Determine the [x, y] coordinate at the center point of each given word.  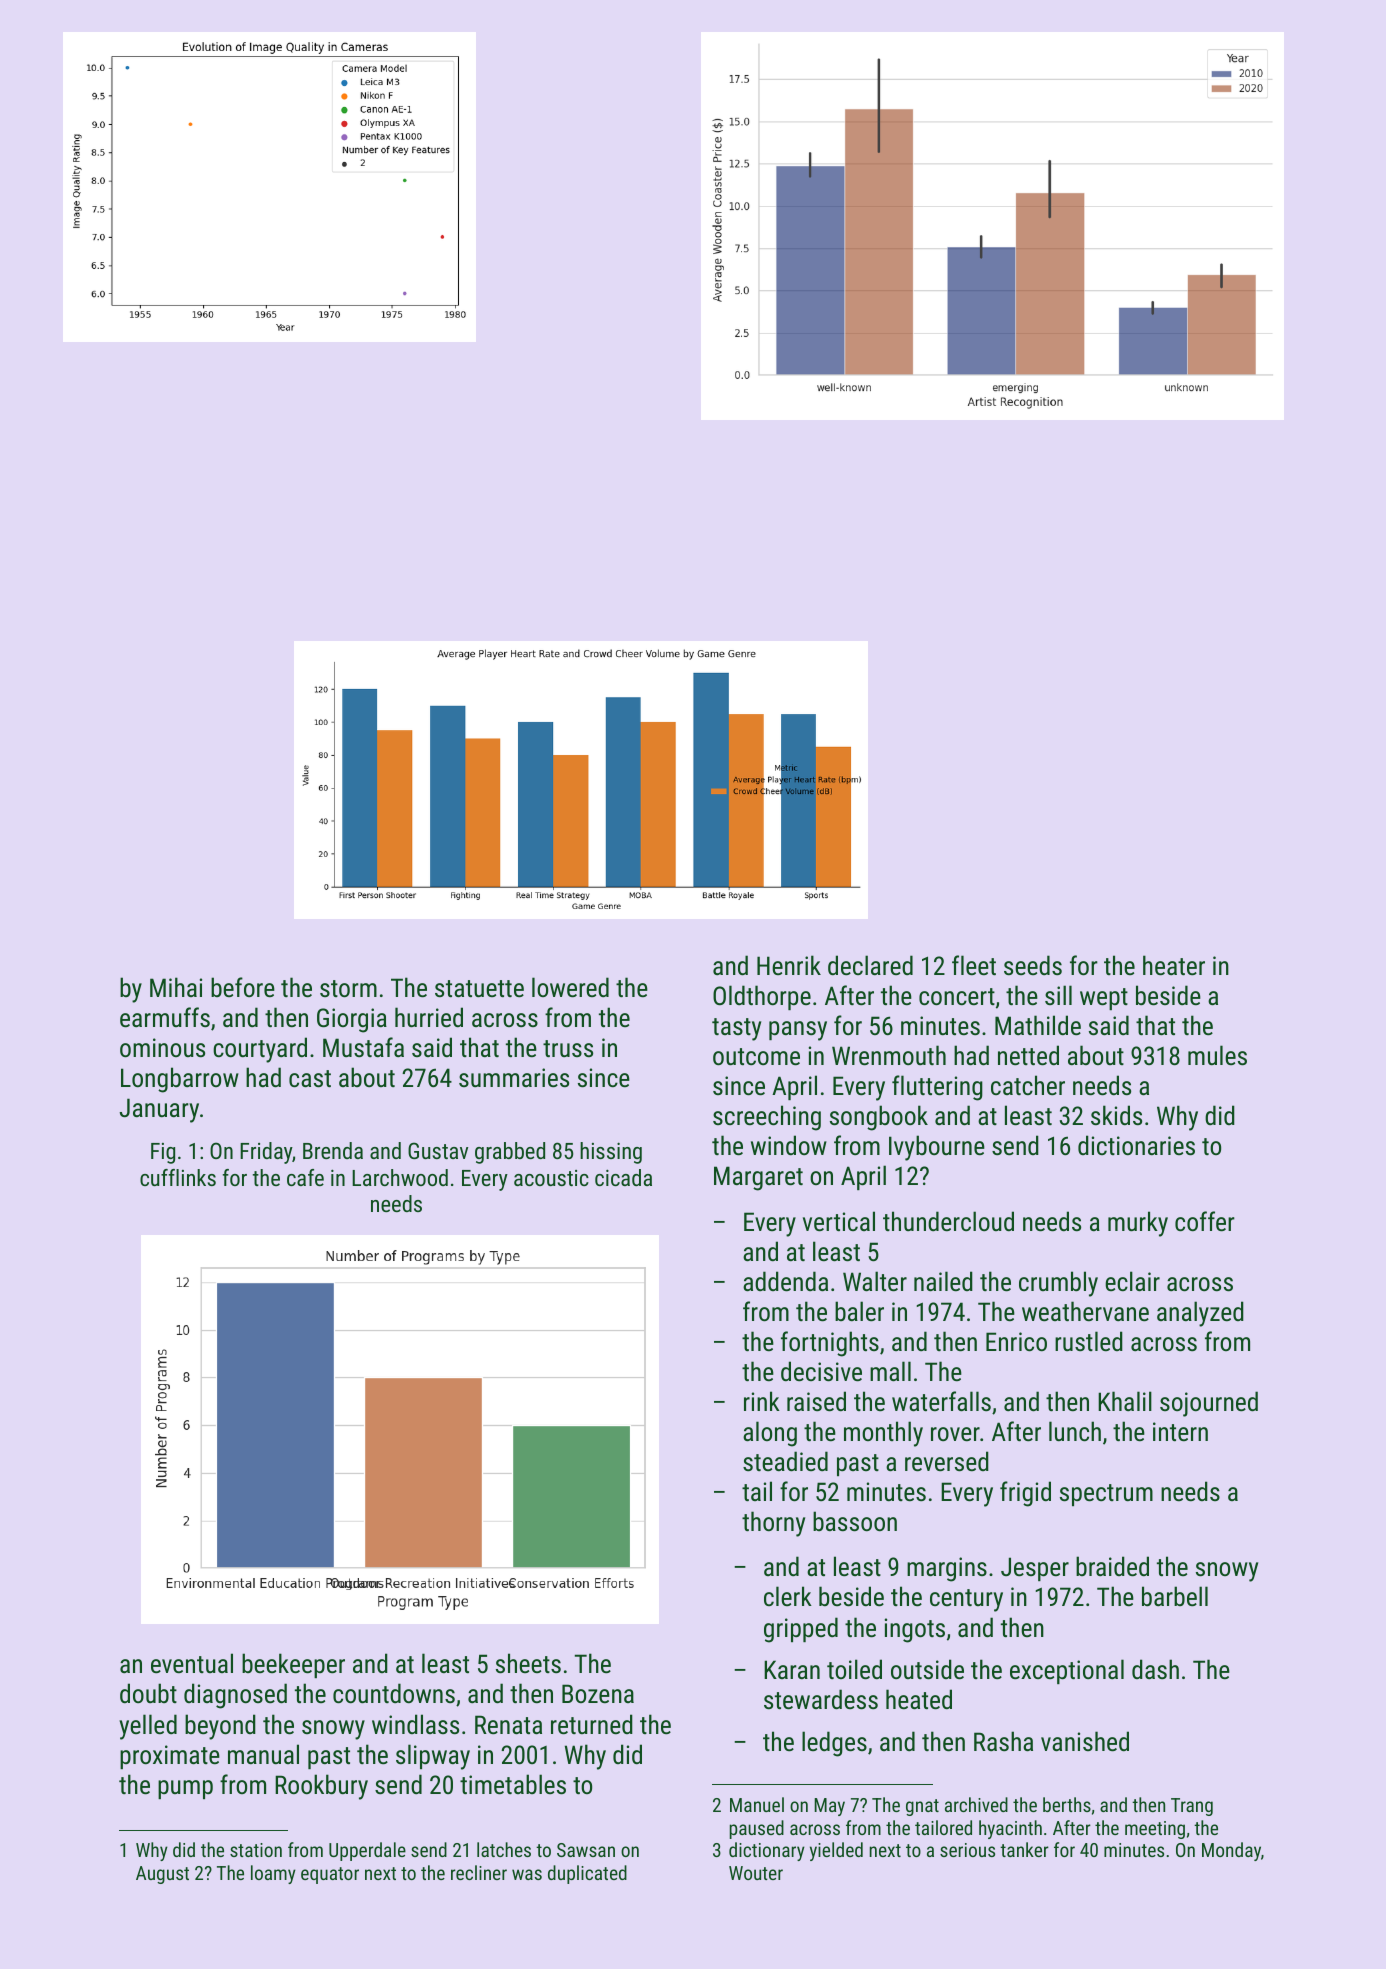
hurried [429, 1017]
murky [1138, 1224]
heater [1174, 965]
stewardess [821, 1699]
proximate [170, 1757]
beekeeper [293, 1665]
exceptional [1067, 1671]
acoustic [551, 1178]
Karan [792, 1669]
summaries [514, 1077]
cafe [305, 1177]
